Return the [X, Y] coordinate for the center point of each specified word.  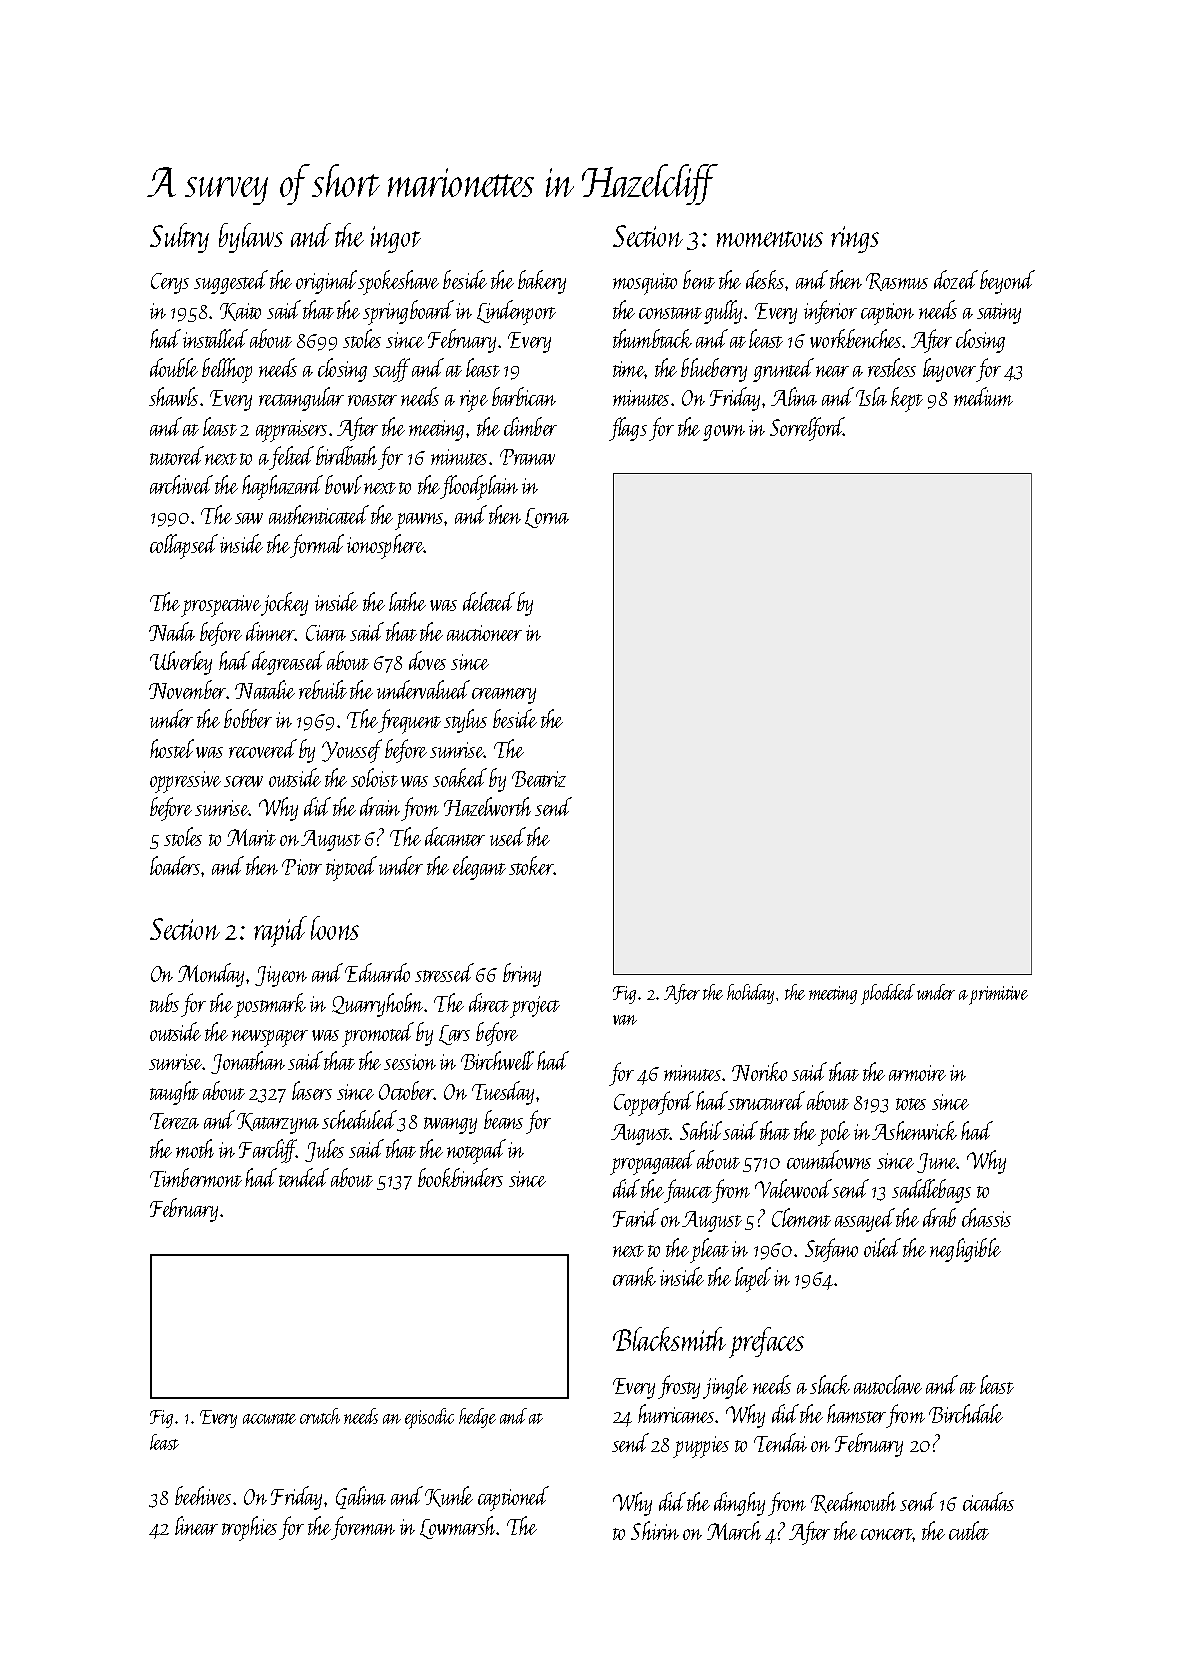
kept [907, 399]
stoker [531, 865]
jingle [725, 1387]
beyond [1007, 282]
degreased [288, 663]
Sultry [179, 238]
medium [983, 396]
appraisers [291, 431]
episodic [429, 1418]
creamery [504, 696]
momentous [770, 239]
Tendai [780, 1442]
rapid [280, 931]
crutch [320, 1416]
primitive [998, 995]
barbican [524, 396]
